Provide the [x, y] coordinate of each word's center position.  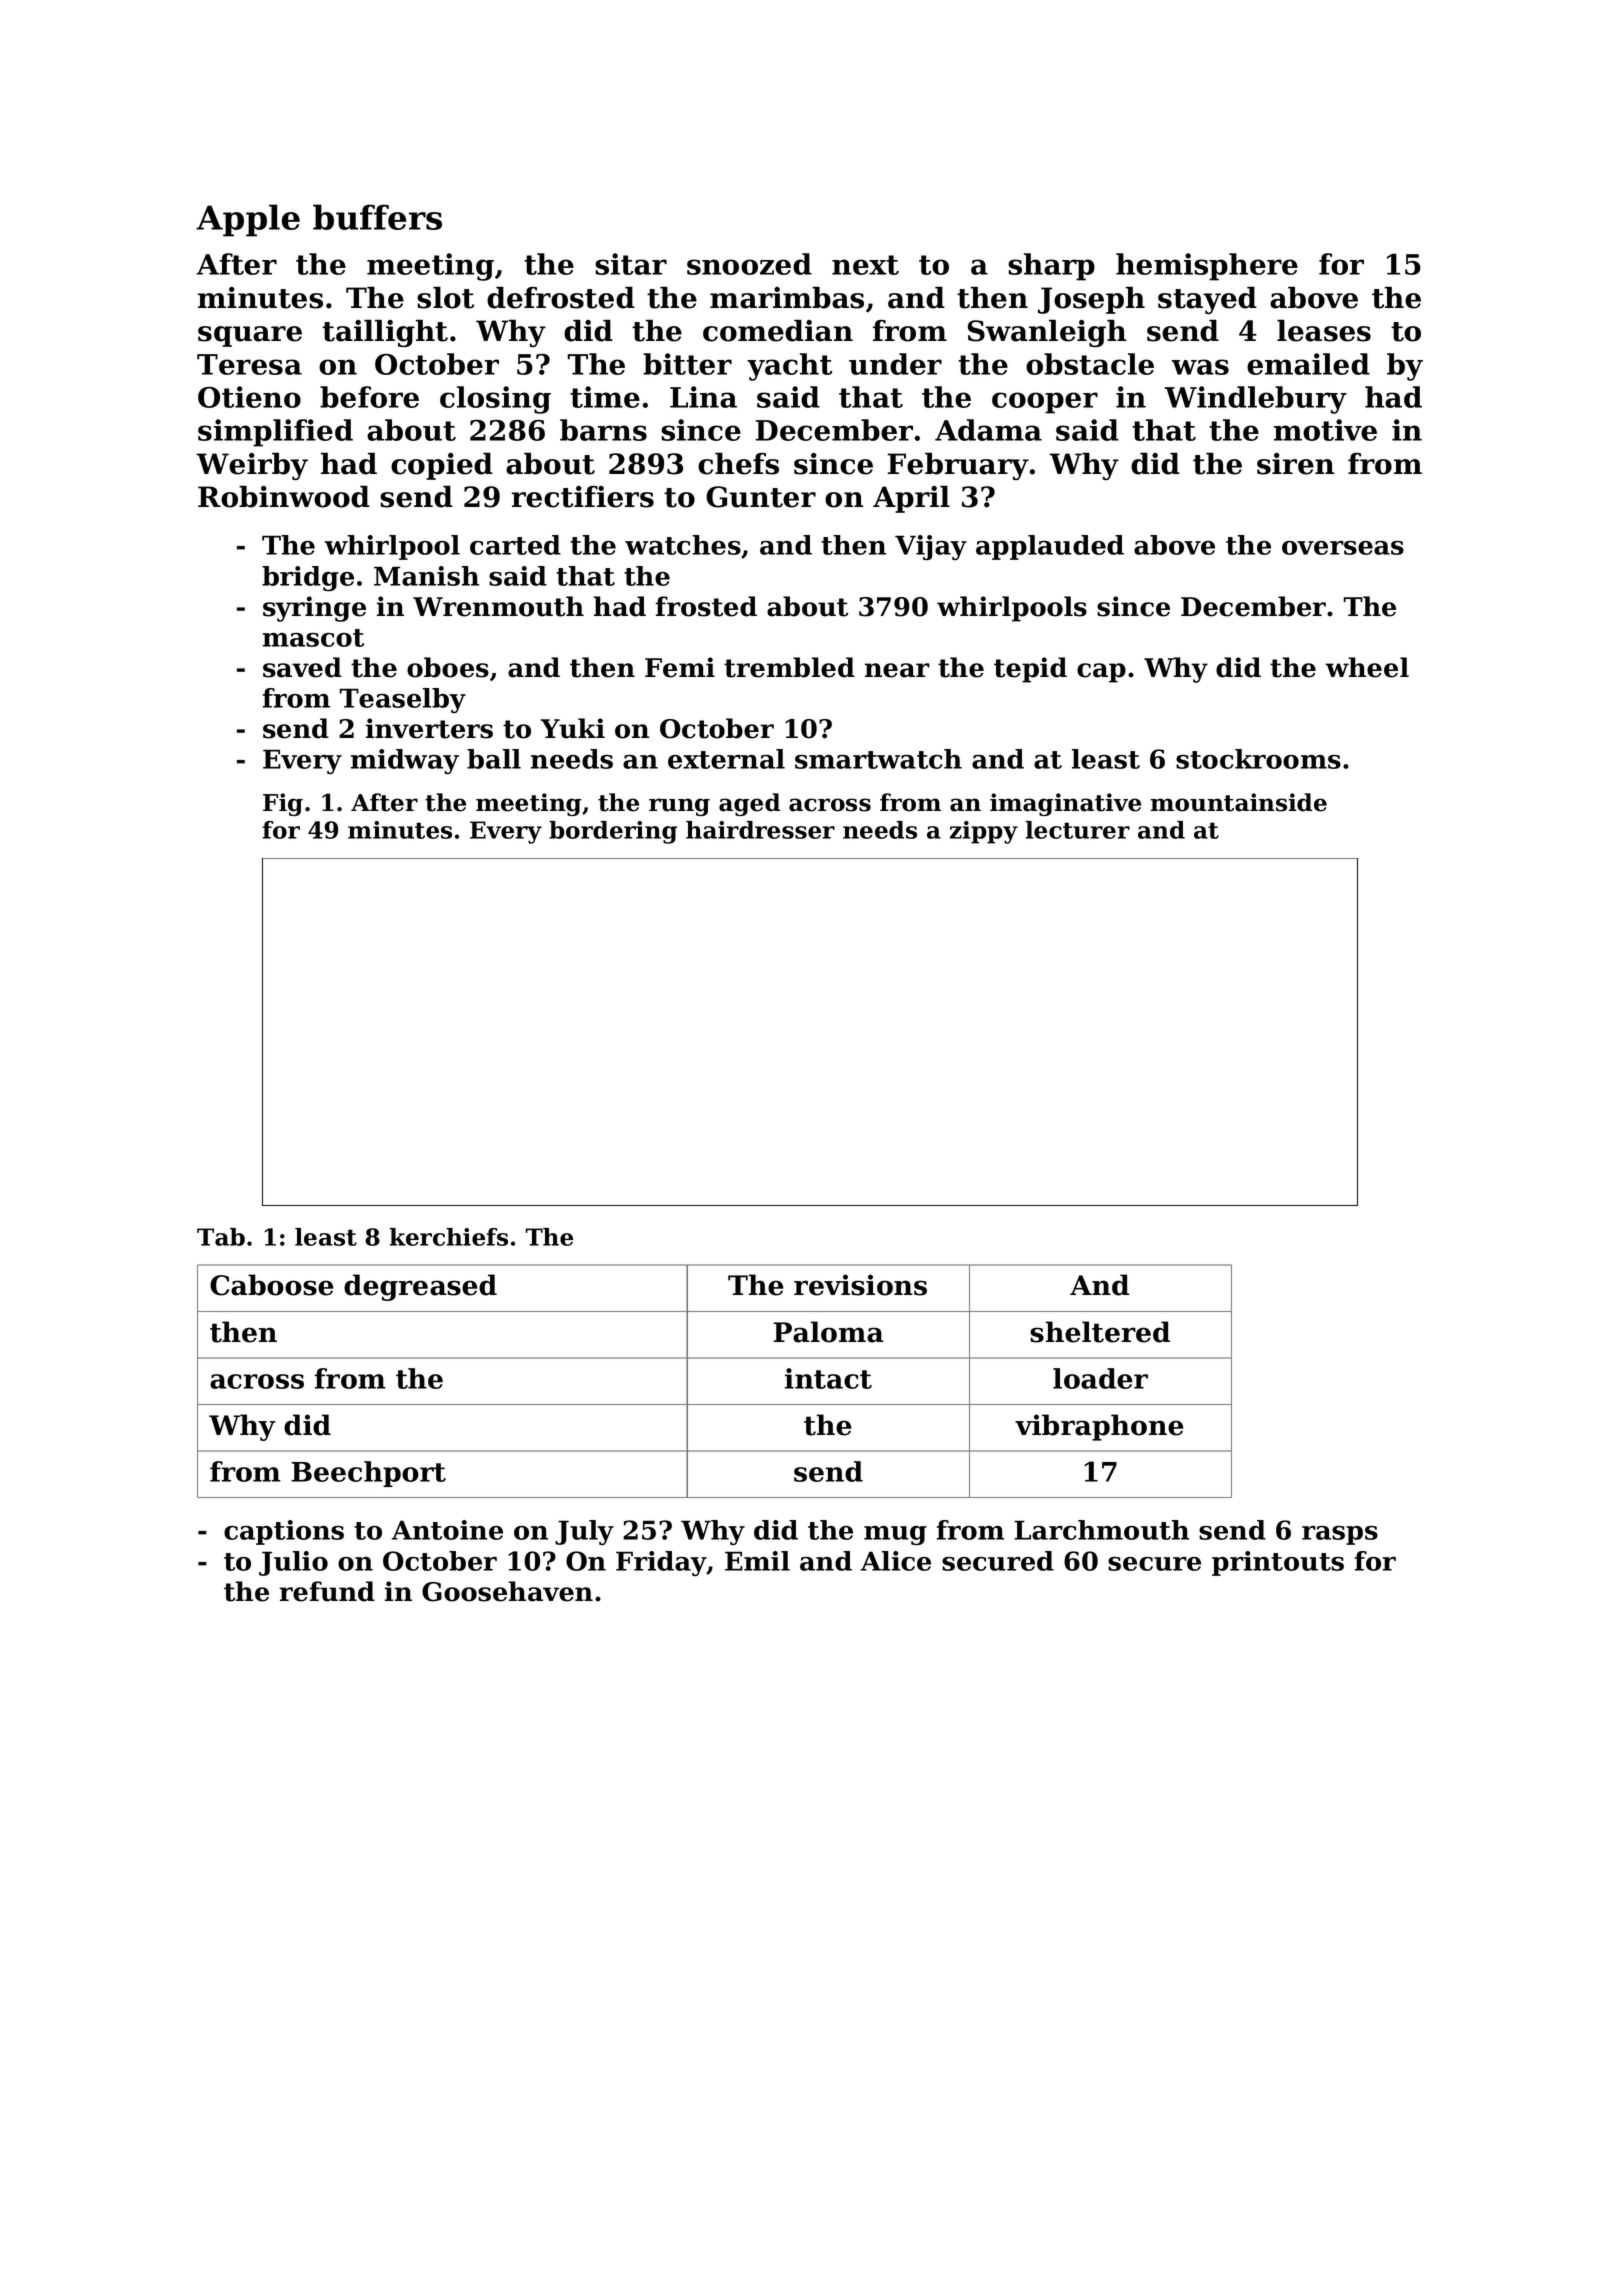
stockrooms [1258, 759]
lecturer [1078, 830]
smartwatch [878, 759]
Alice [896, 1561]
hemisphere [1207, 267]
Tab [221, 1237]
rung [679, 807]
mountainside [1239, 802]
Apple [248, 220]
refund [327, 1591]
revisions [860, 1285]
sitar [631, 264]
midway [405, 761]
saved [302, 667]
